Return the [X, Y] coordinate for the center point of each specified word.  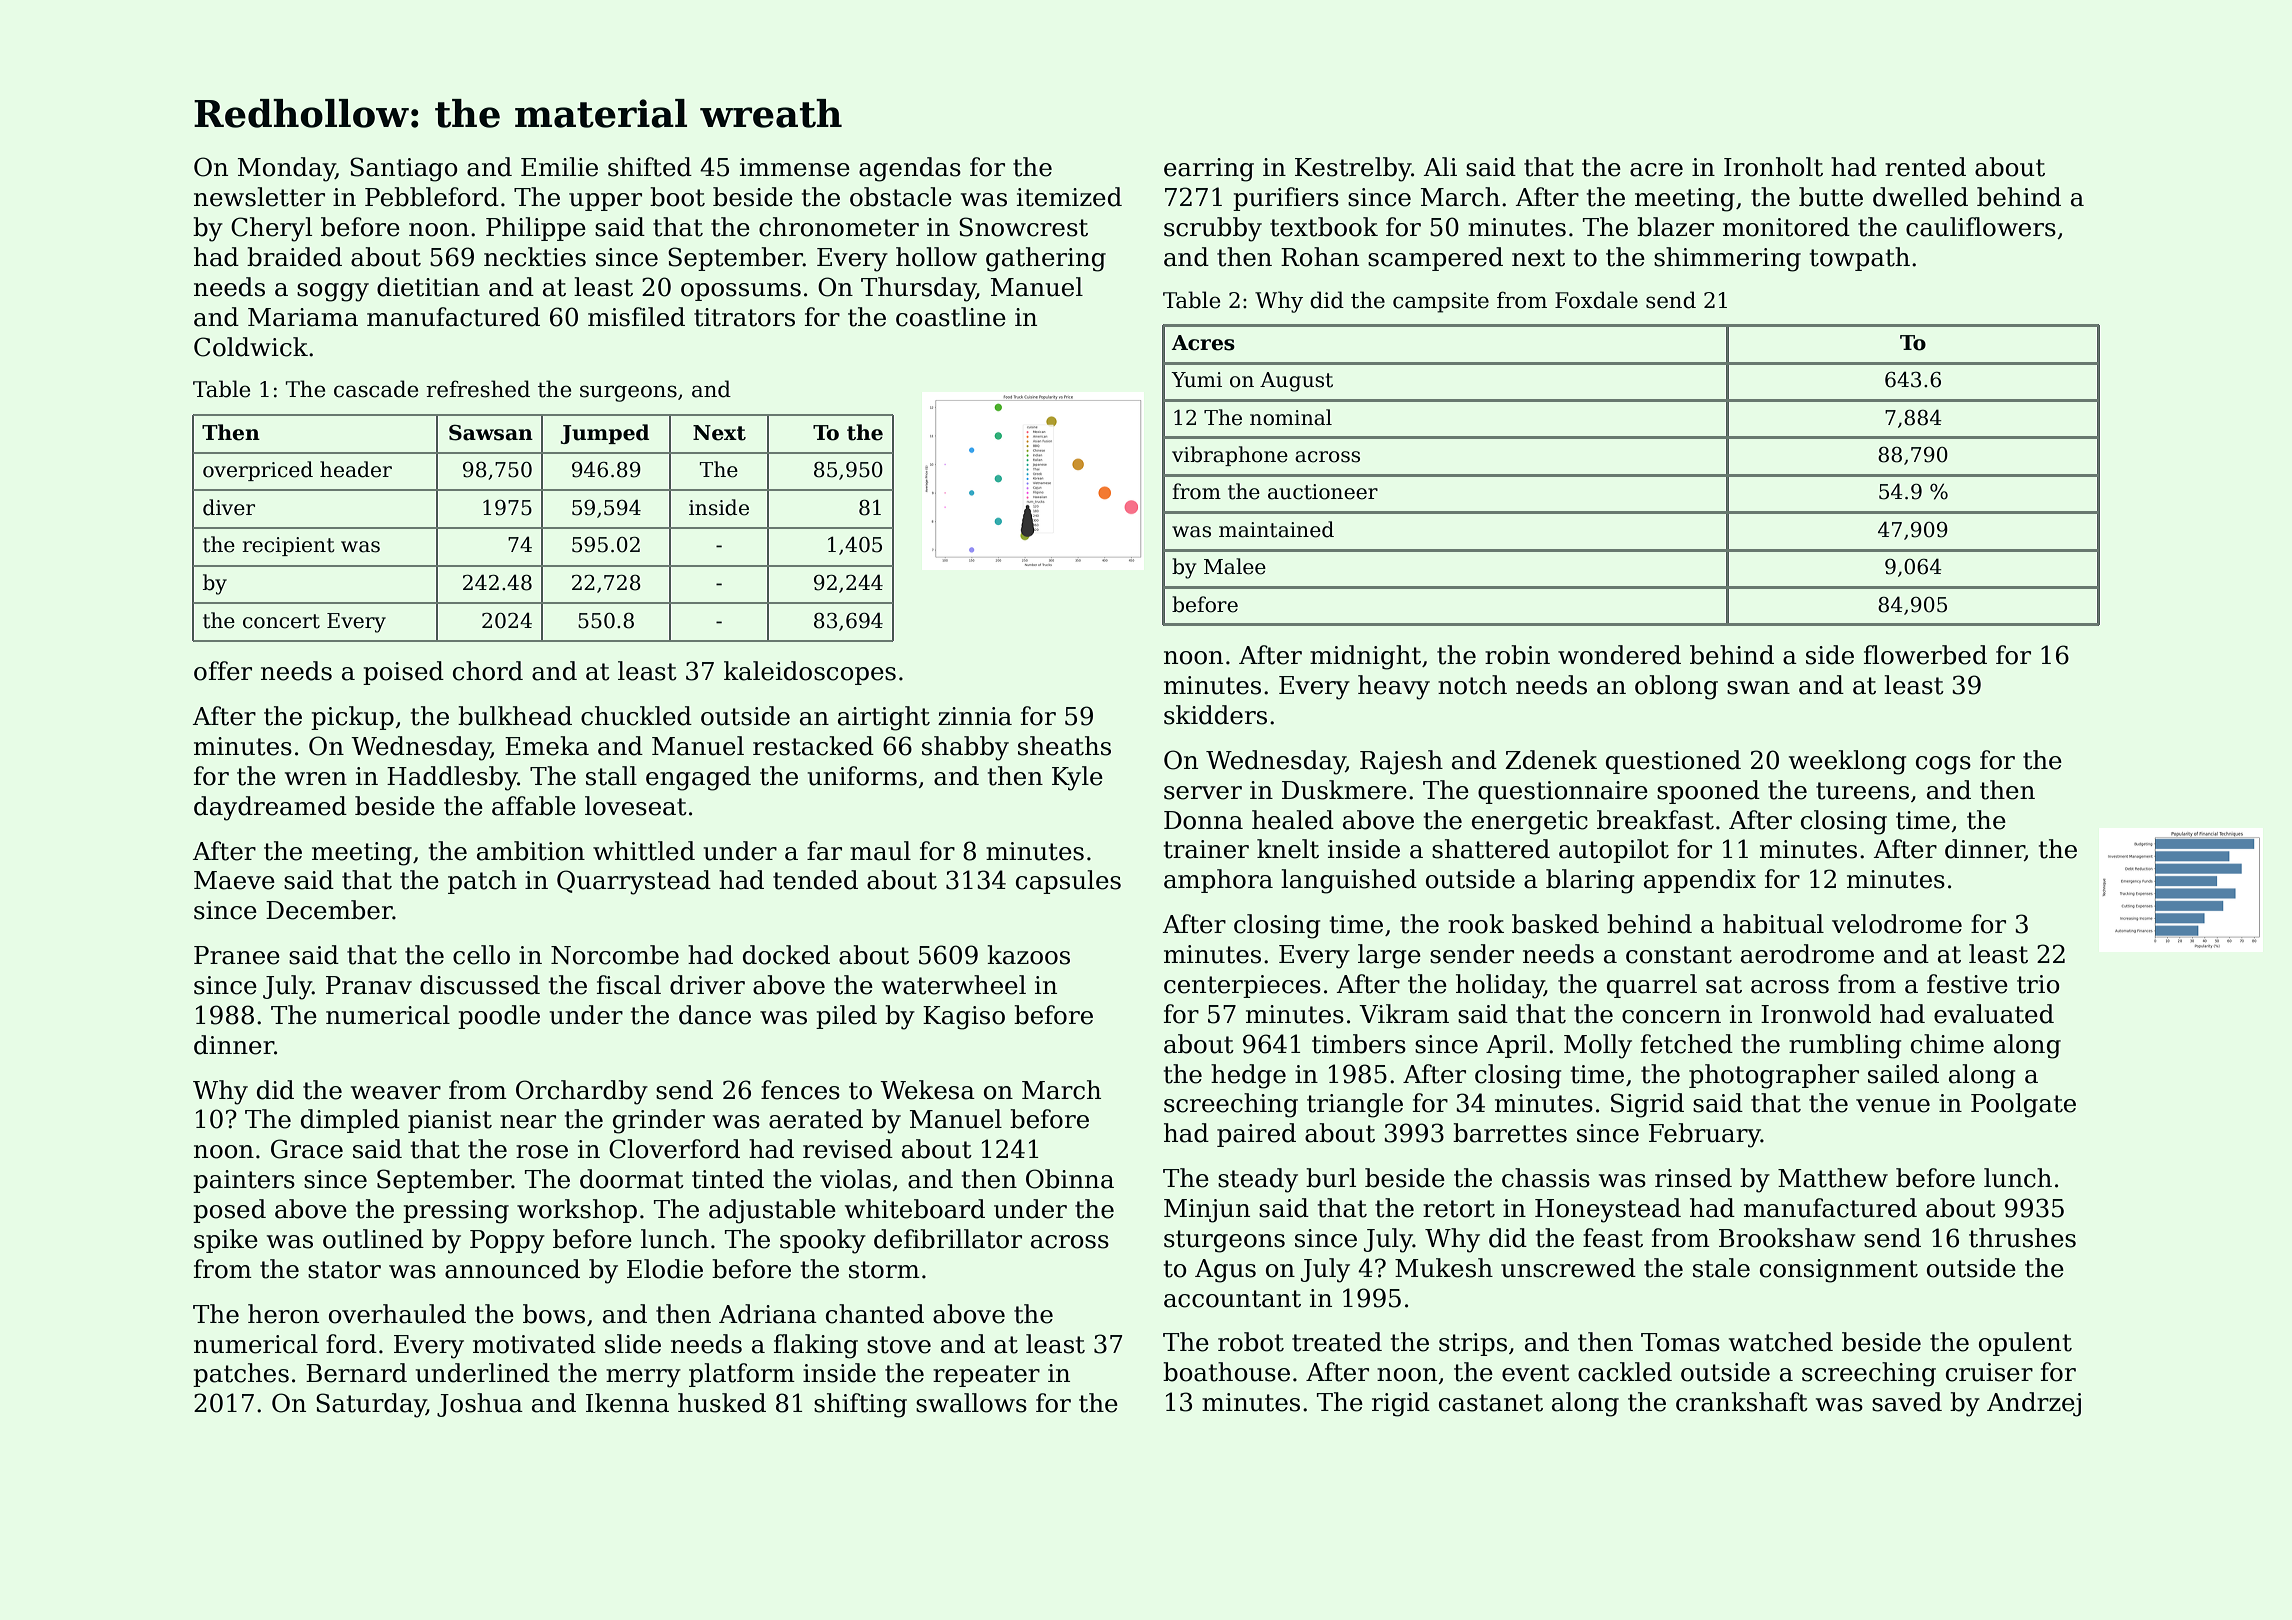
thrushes [2022, 1238]
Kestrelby [1353, 169]
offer [223, 671]
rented [1925, 167]
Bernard [356, 1373]
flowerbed [1925, 655]
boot [677, 197]
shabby [965, 748]
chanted [875, 1314]
